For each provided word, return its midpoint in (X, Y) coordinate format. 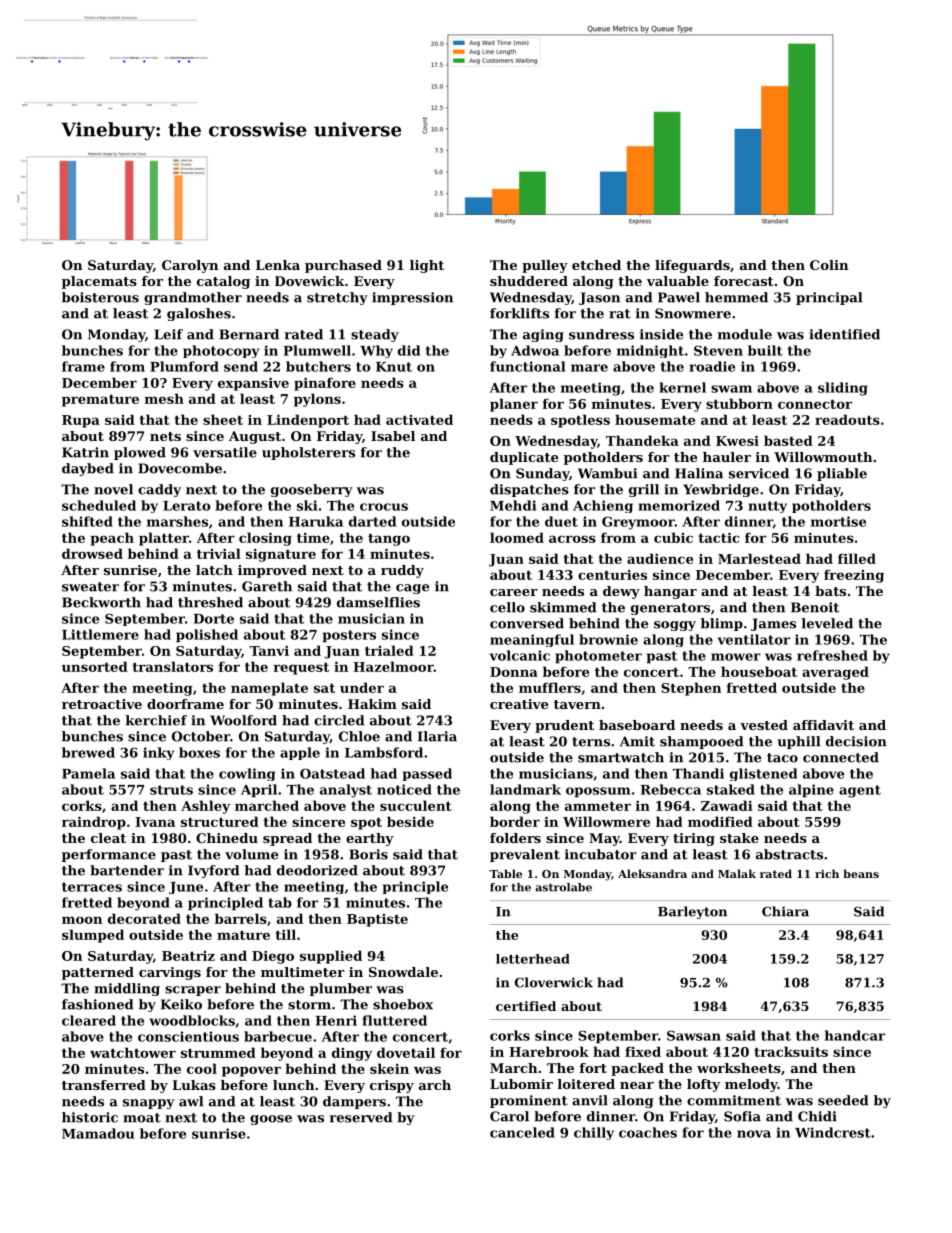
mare (589, 368)
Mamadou (98, 1133)
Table (506, 873)
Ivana (155, 822)
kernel (682, 387)
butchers (318, 366)
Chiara (785, 911)
